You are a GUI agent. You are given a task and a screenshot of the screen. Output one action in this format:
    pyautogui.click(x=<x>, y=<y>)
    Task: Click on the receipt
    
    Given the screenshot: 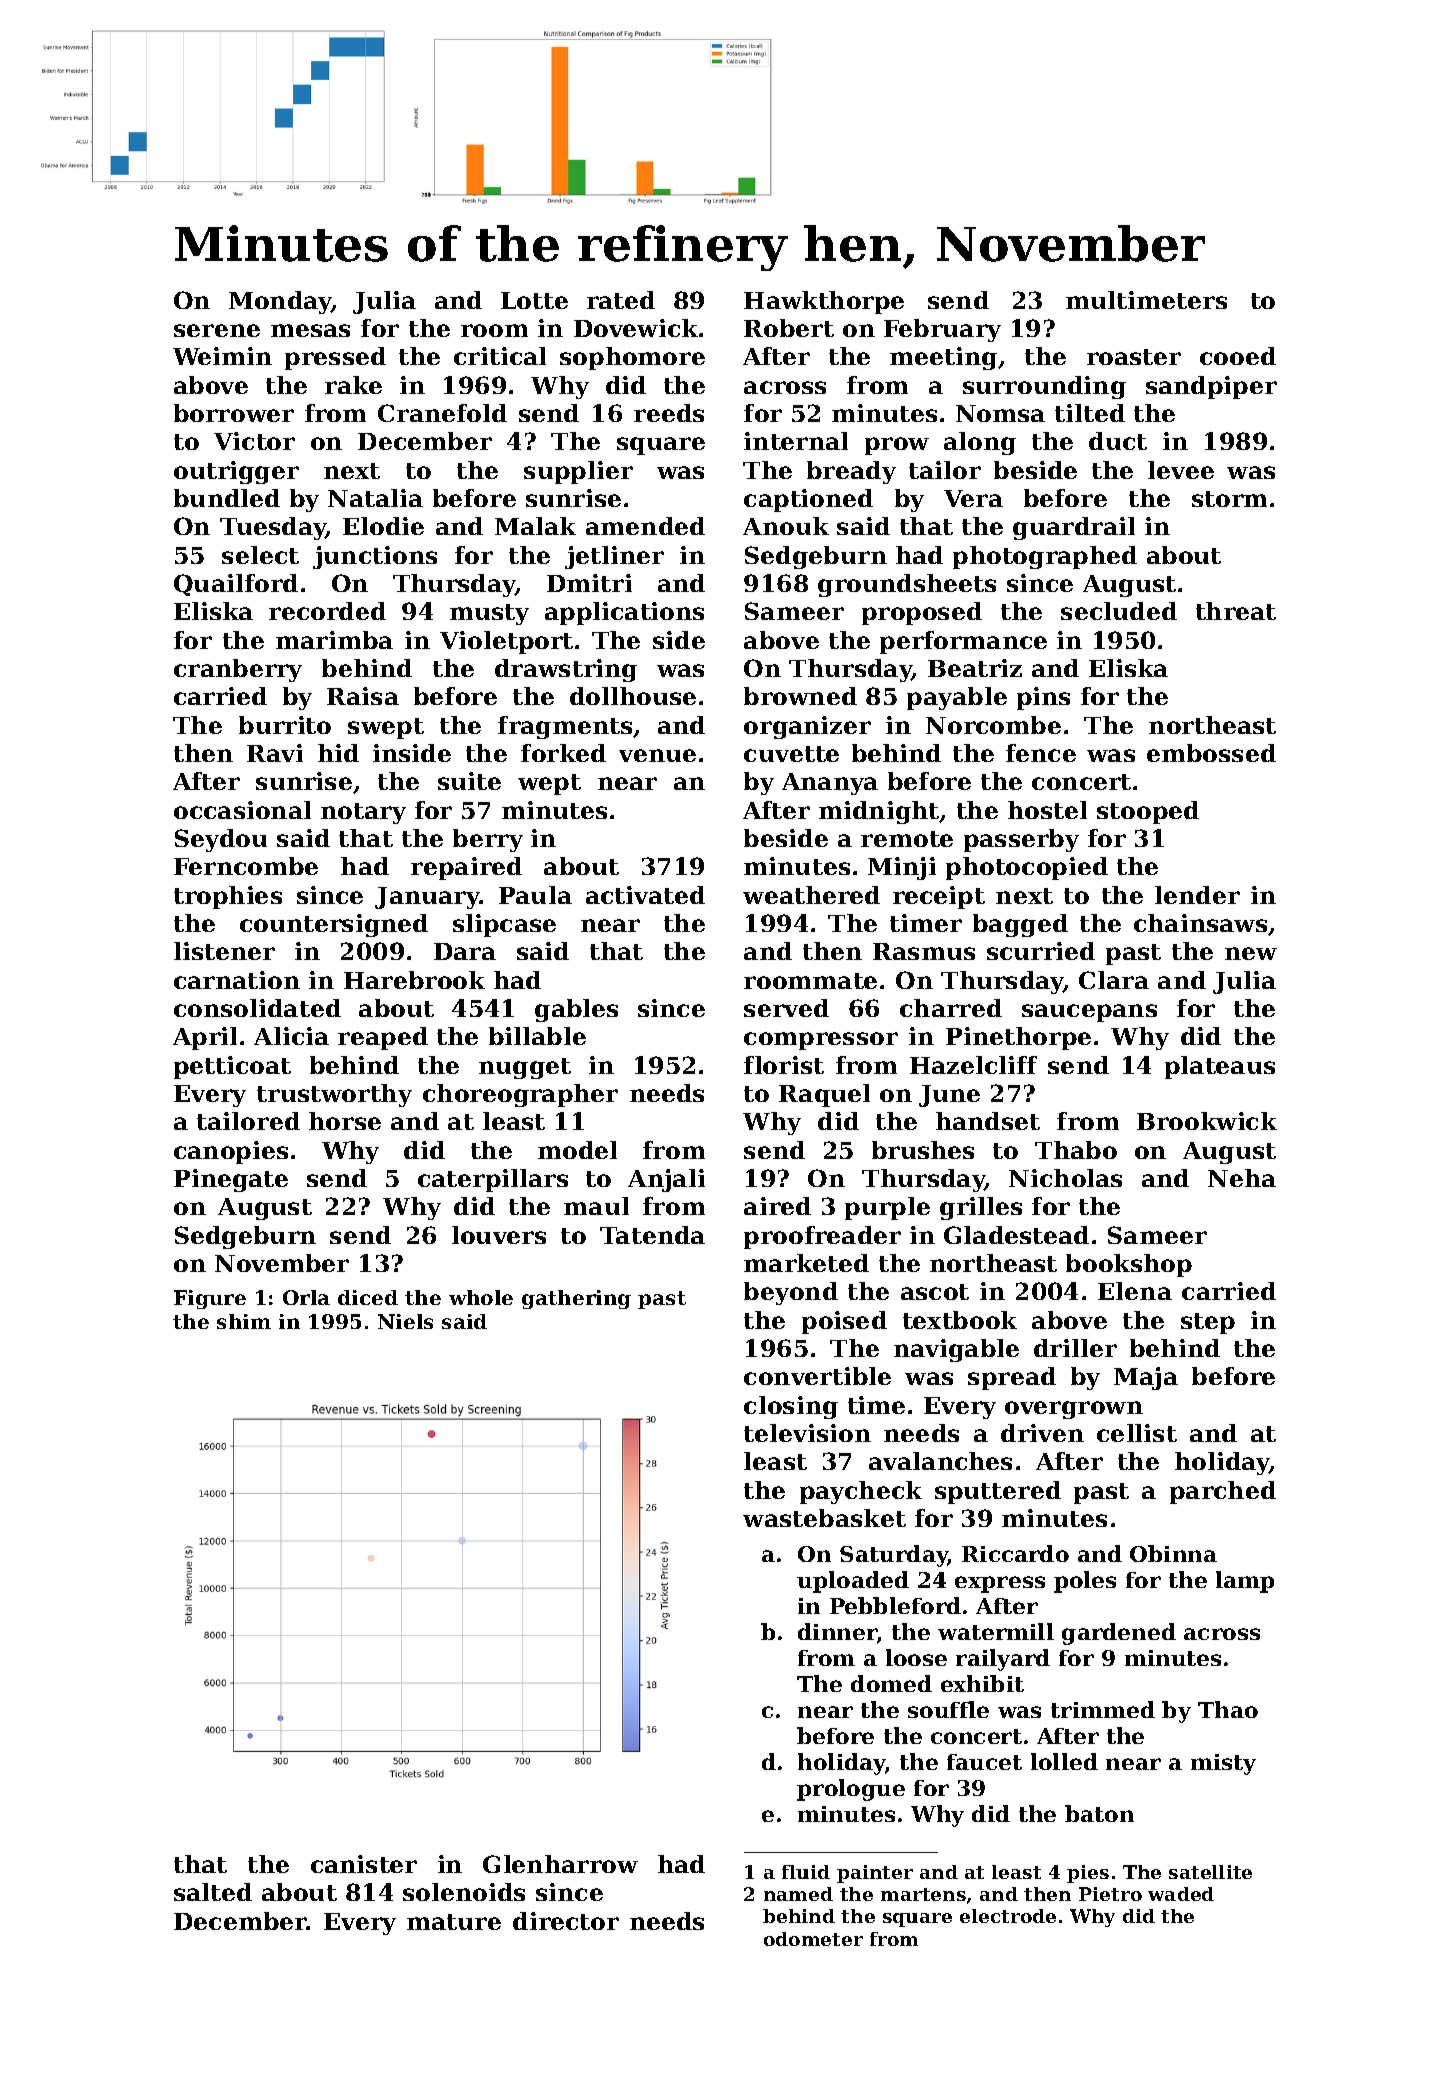 What is the action you would take?
    pyautogui.click(x=939, y=897)
